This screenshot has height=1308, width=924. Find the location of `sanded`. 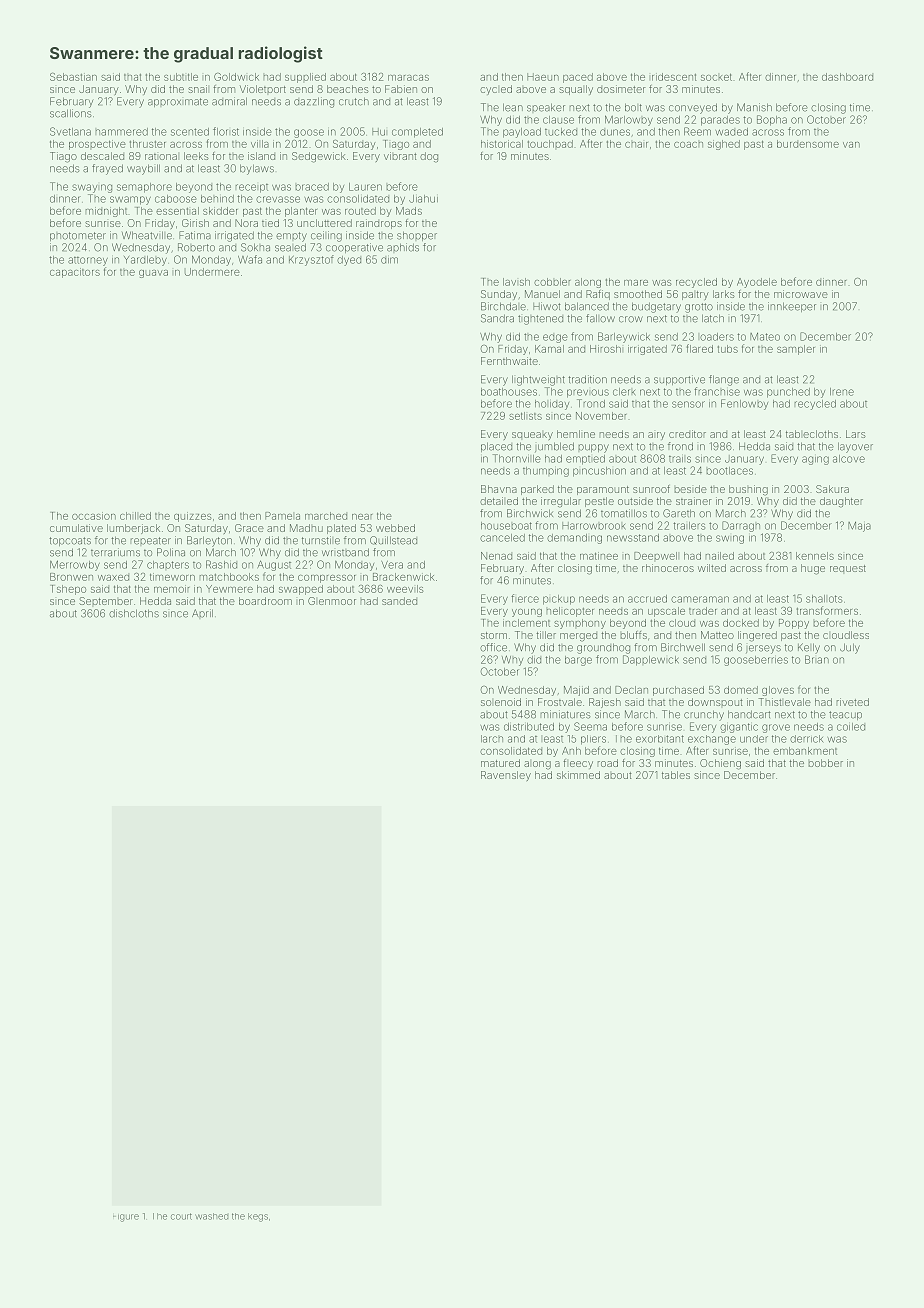

sanded is located at coordinates (399, 601).
